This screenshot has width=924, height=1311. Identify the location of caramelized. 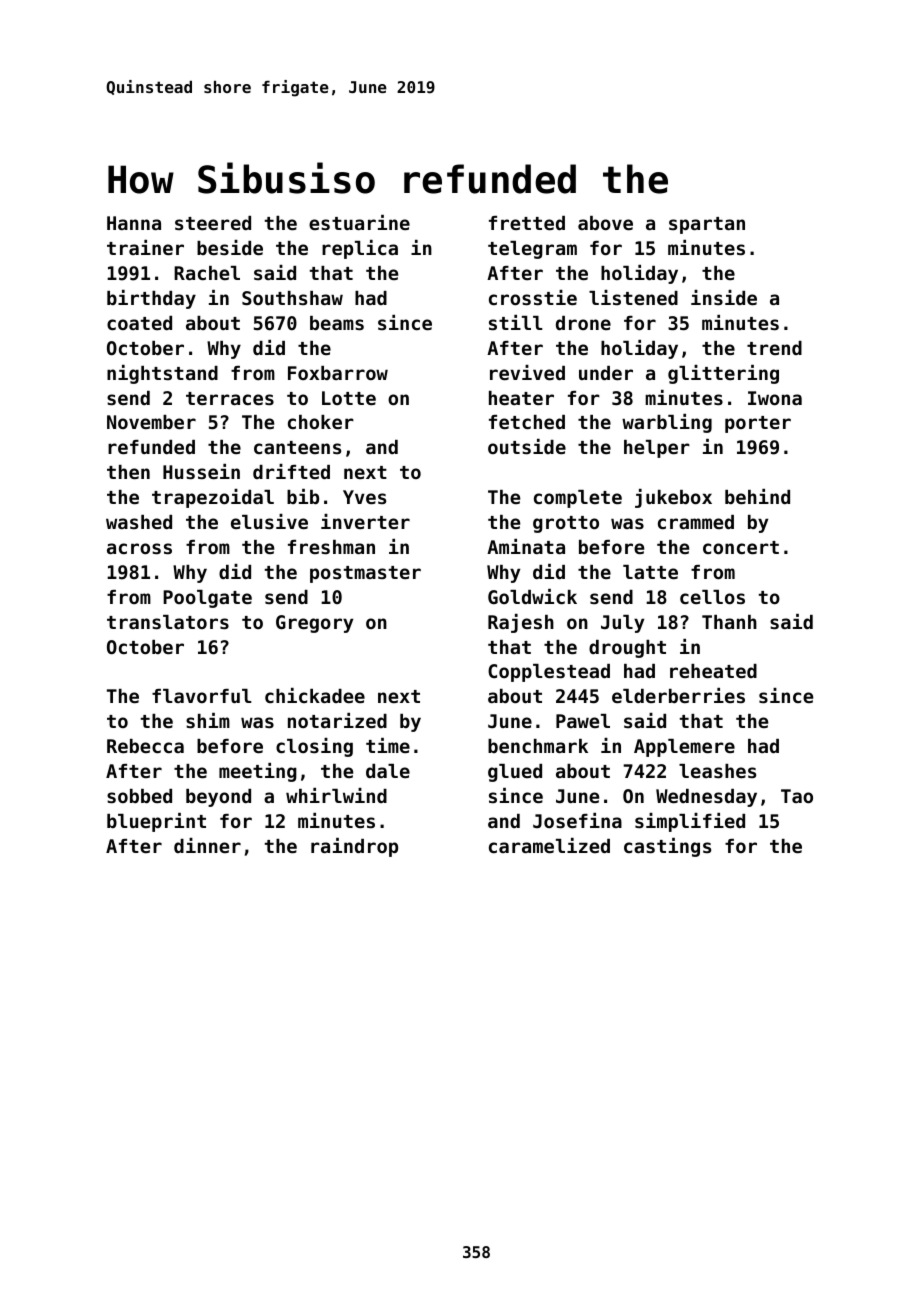
(549, 845).
